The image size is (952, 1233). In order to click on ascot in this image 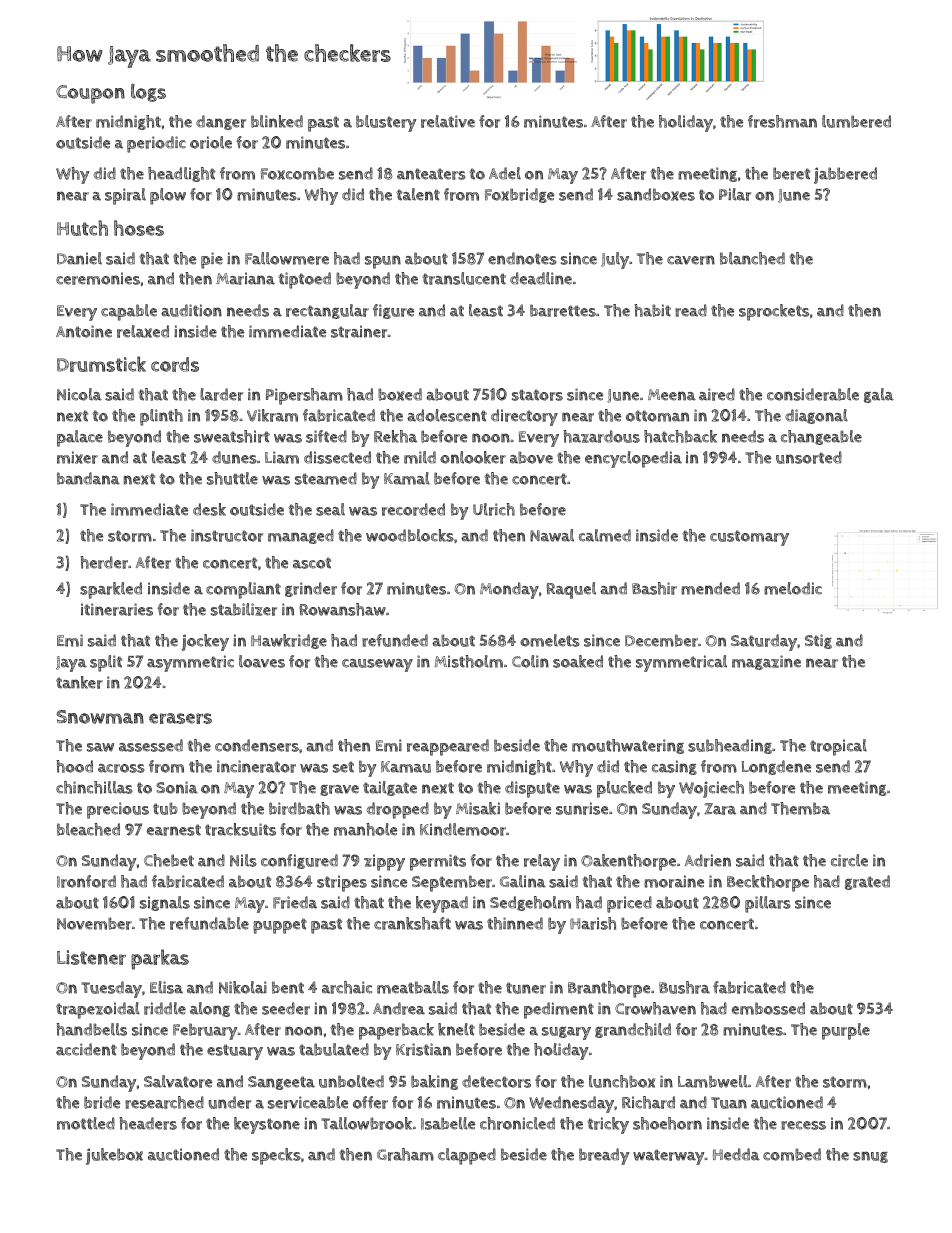, I will do `click(312, 563)`.
